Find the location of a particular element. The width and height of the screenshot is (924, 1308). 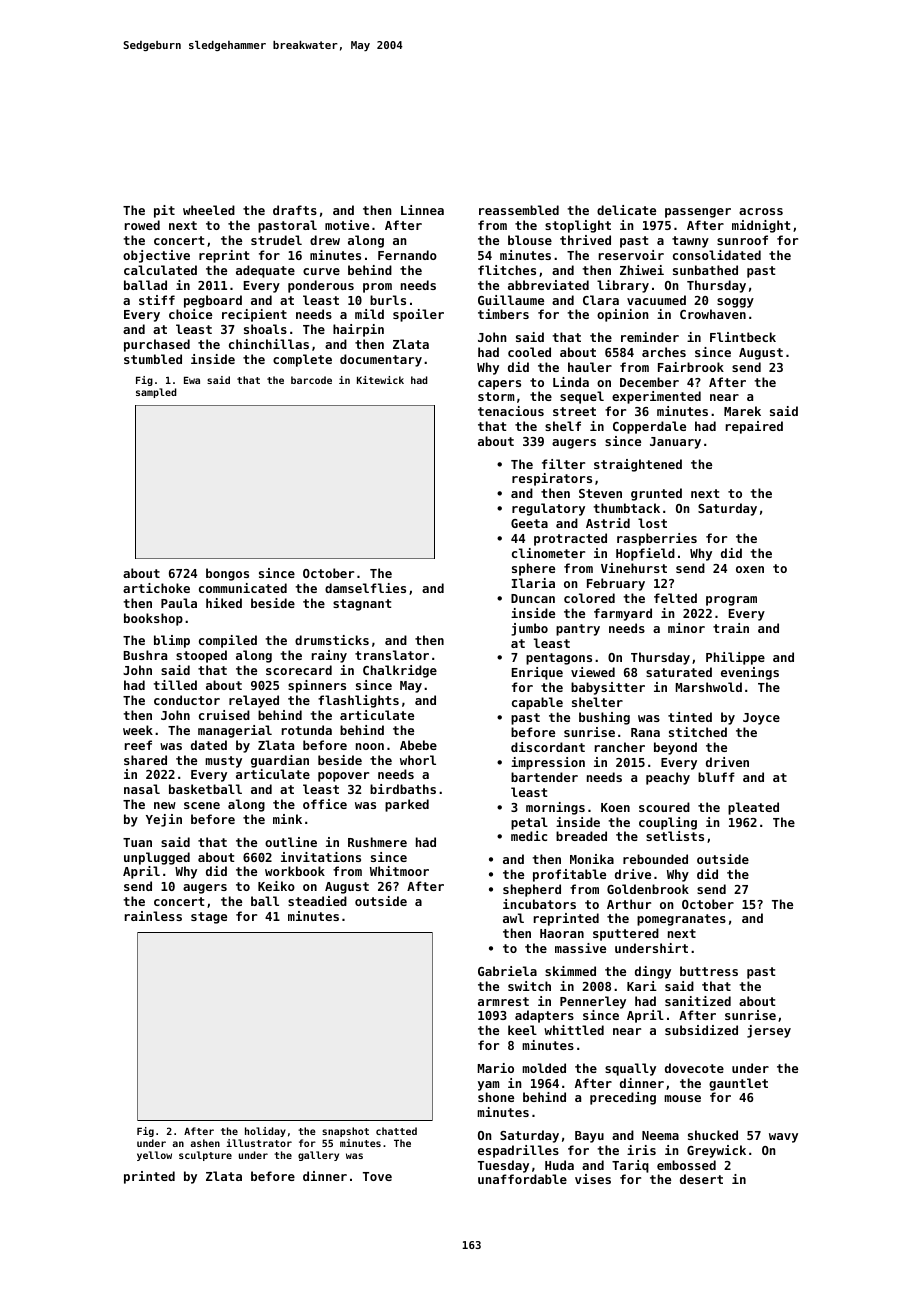

managerial is located at coordinates (235, 731).
